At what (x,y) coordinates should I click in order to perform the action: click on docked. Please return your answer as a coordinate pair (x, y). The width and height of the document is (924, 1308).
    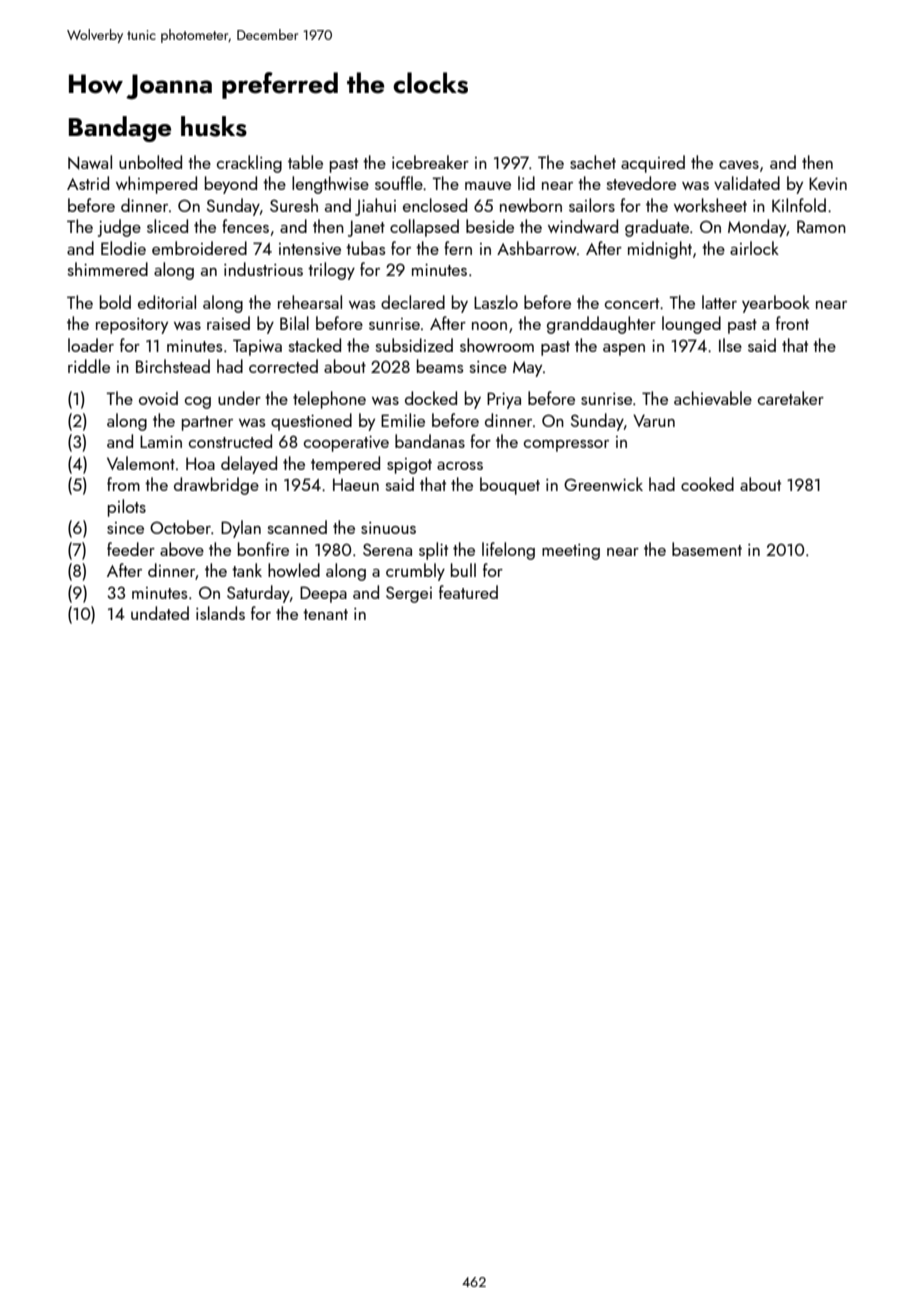
    Looking at the image, I should click on (431, 398).
